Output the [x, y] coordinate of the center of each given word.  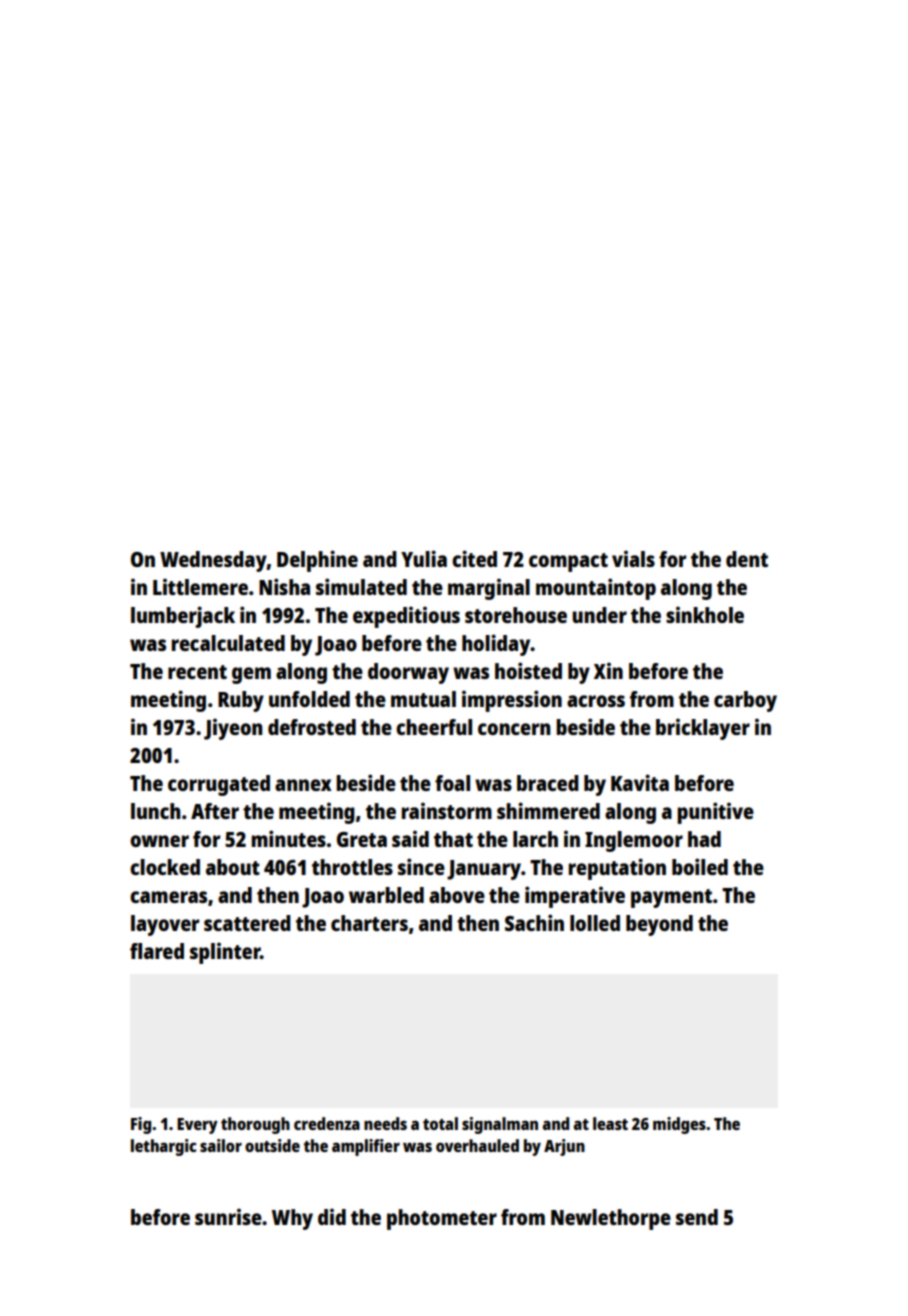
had [704, 839]
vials [633, 558]
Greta [362, 839]
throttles [352, 867]
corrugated [219, 785]
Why [292, 1219]
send [697, 1217]
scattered [247, 923]
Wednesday [213, 561]
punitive [715, 813]
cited [474, 558]
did [332, 1216]
